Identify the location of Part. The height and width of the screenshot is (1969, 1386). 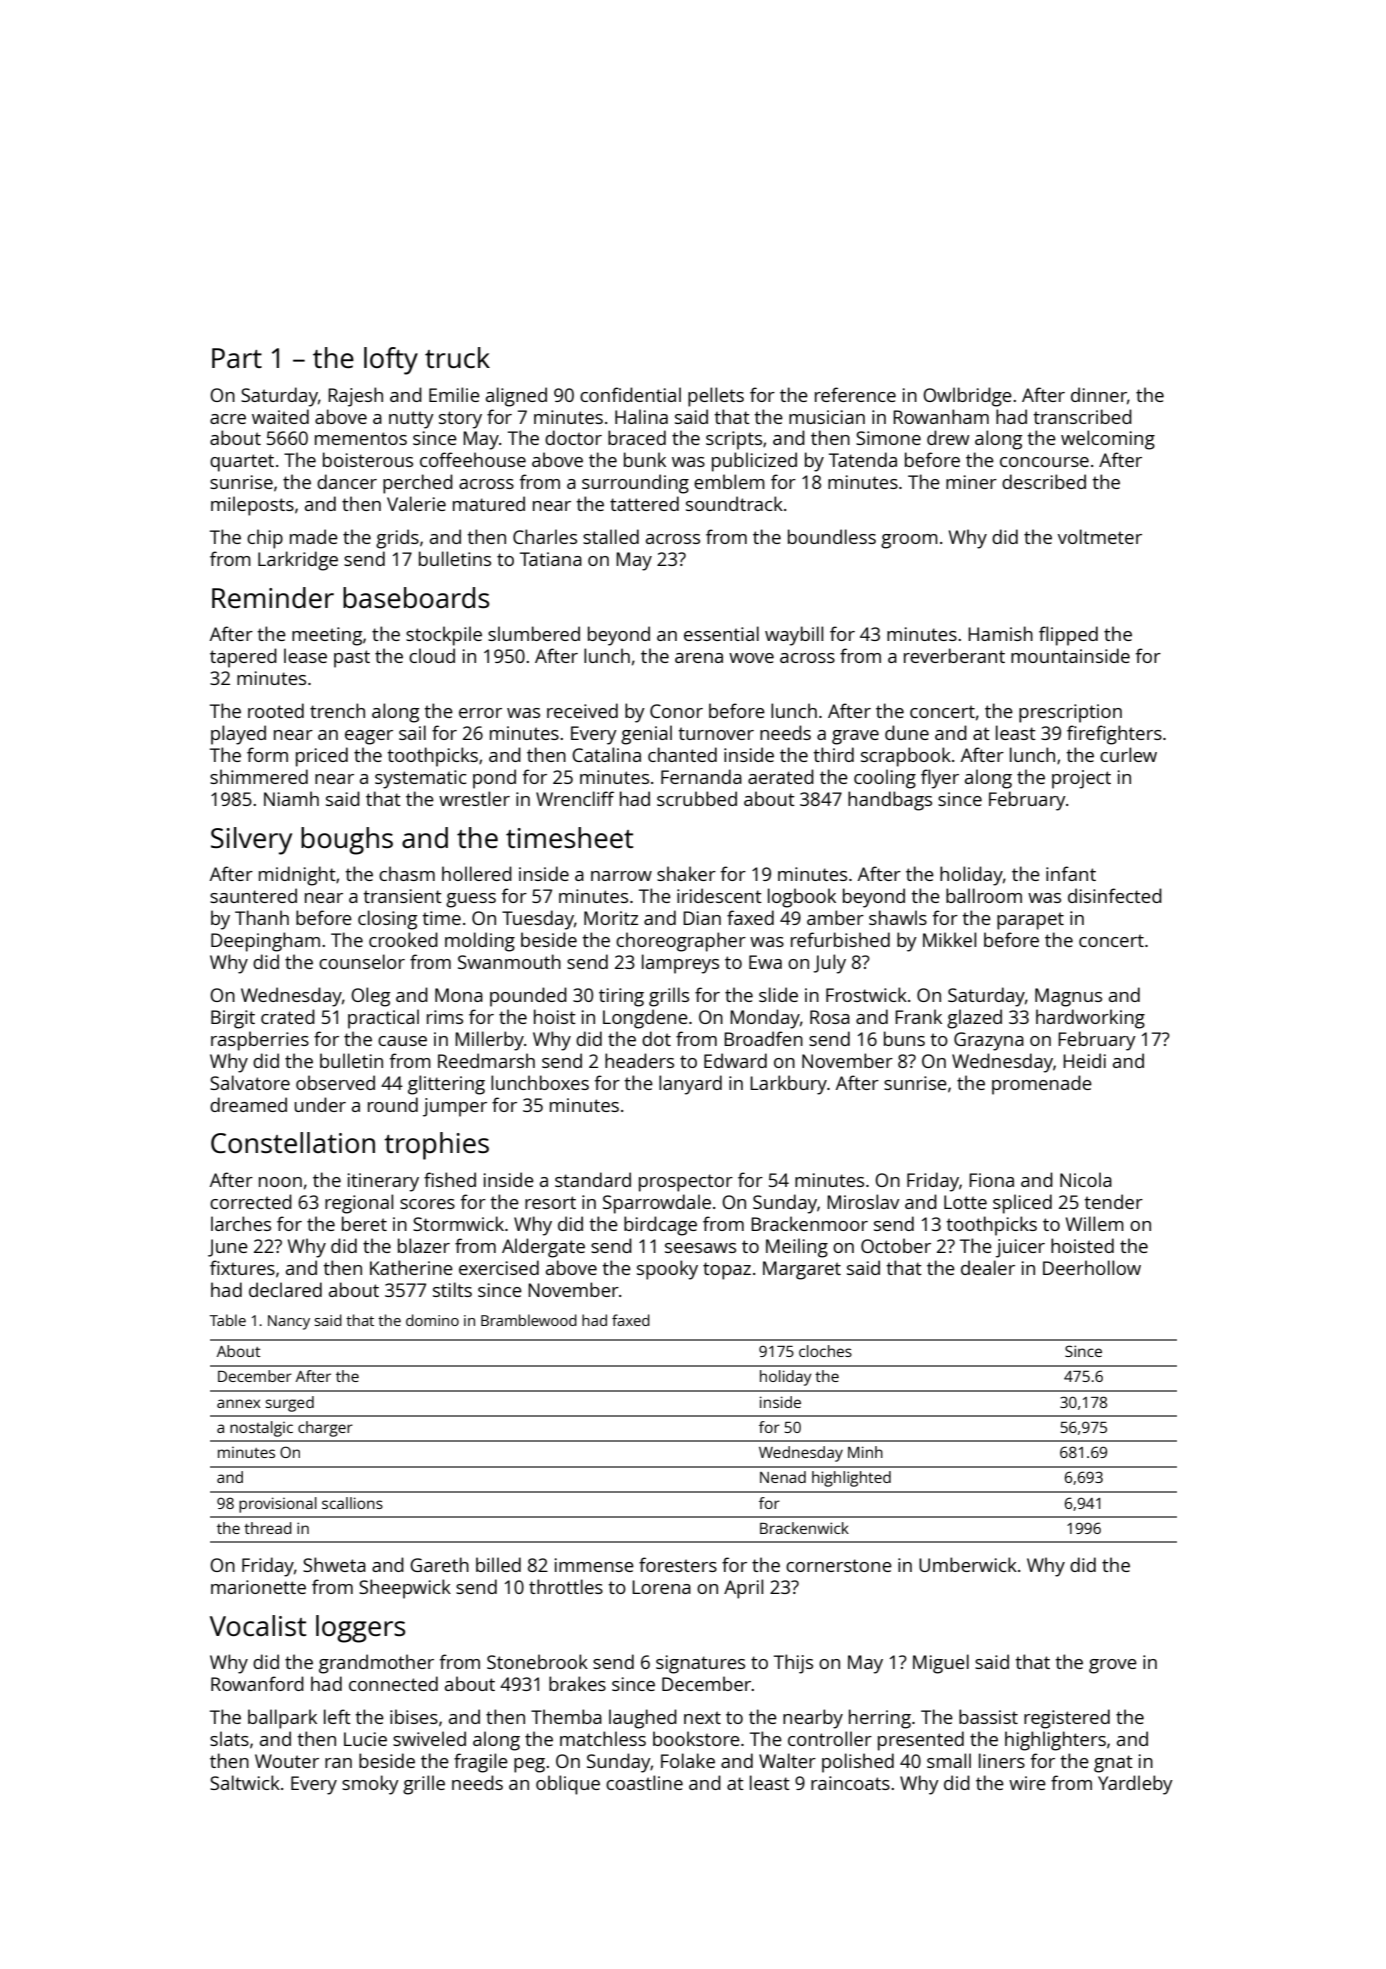
(237, 358).
